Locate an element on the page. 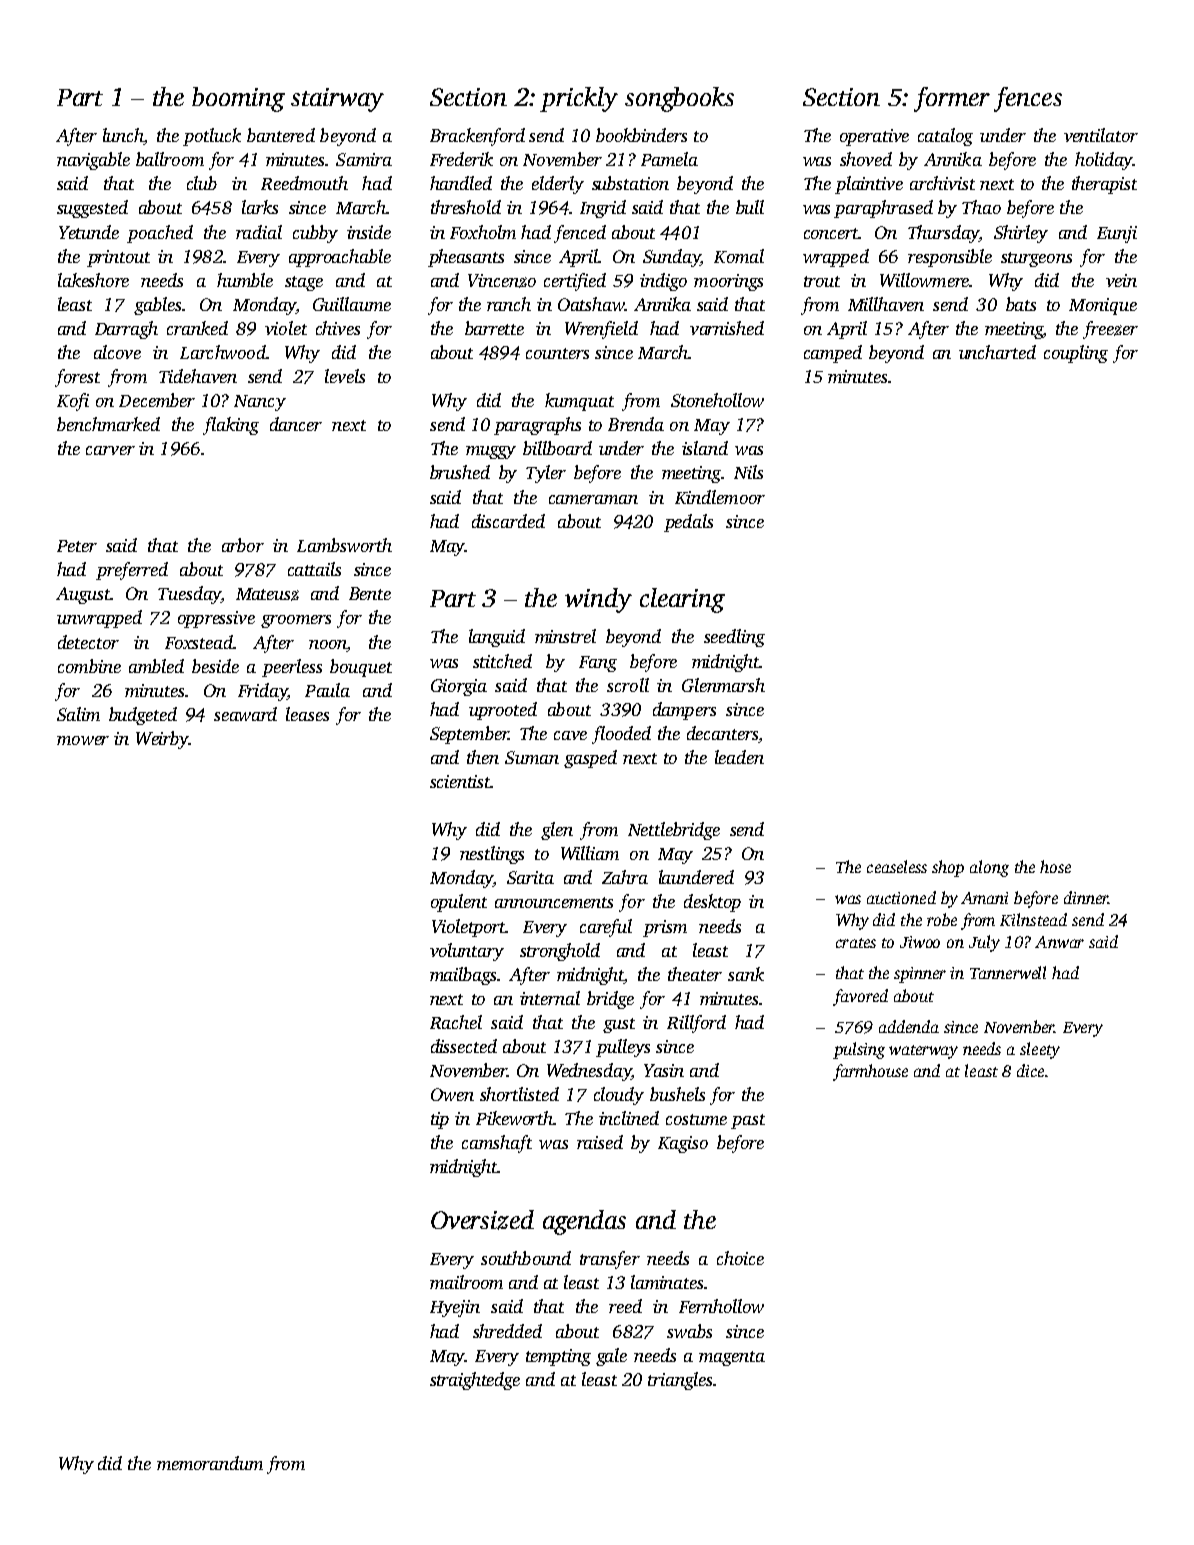 This document has width=1194, height=1545. magenta is located at coordinates (732, 1358).
